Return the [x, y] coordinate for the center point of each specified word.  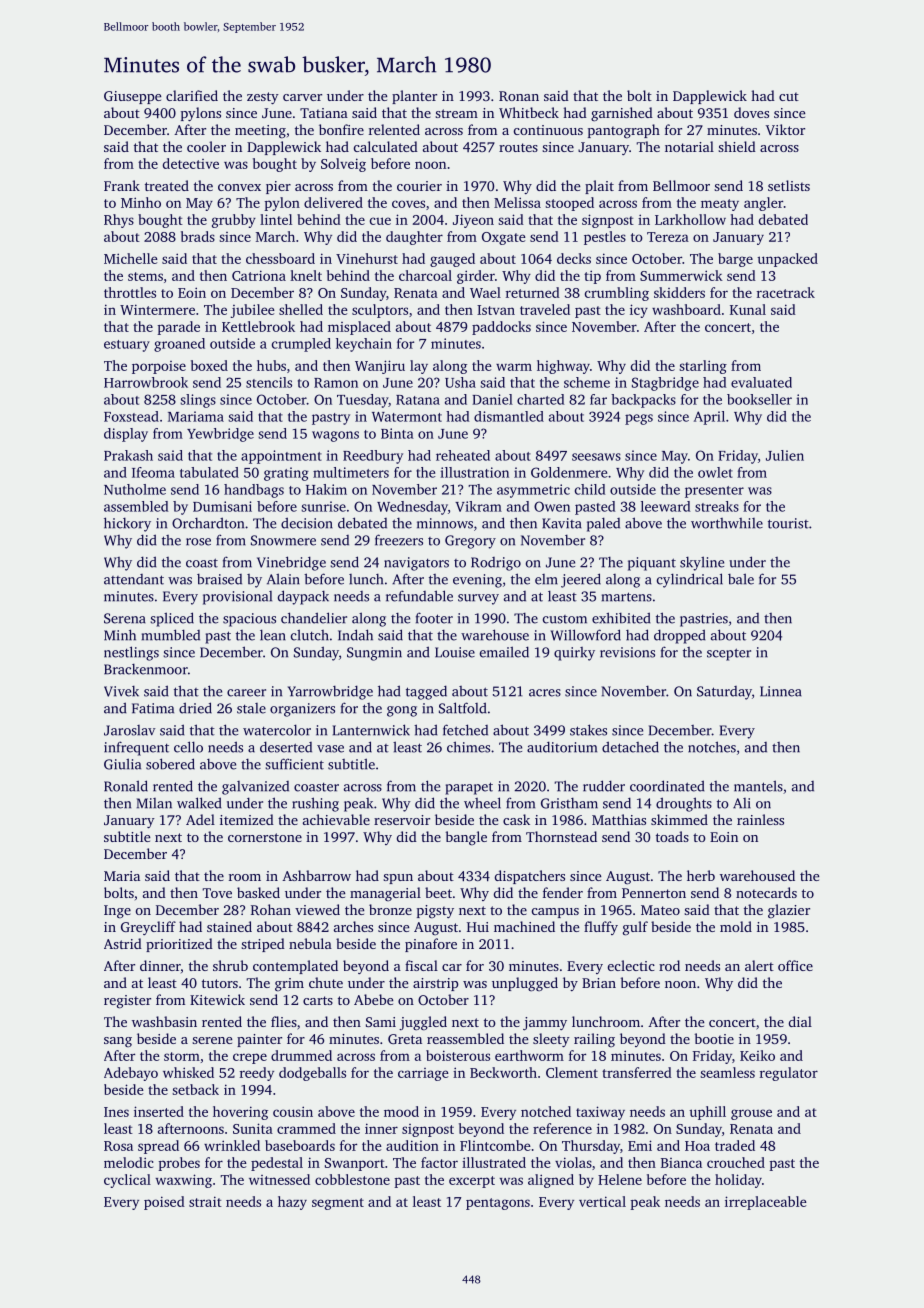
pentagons [498, 1204]
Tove [217, 893]
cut [789, 96]
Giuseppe [132, 97]
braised [219, 579]
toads [672, 836]
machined [524, 926]
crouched [736, 1162]
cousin [293, 1111]
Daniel [492, 399]
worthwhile [727, 523]
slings [198, 401]
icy [639, 311]
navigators [416, 564]
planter [414, 97]
